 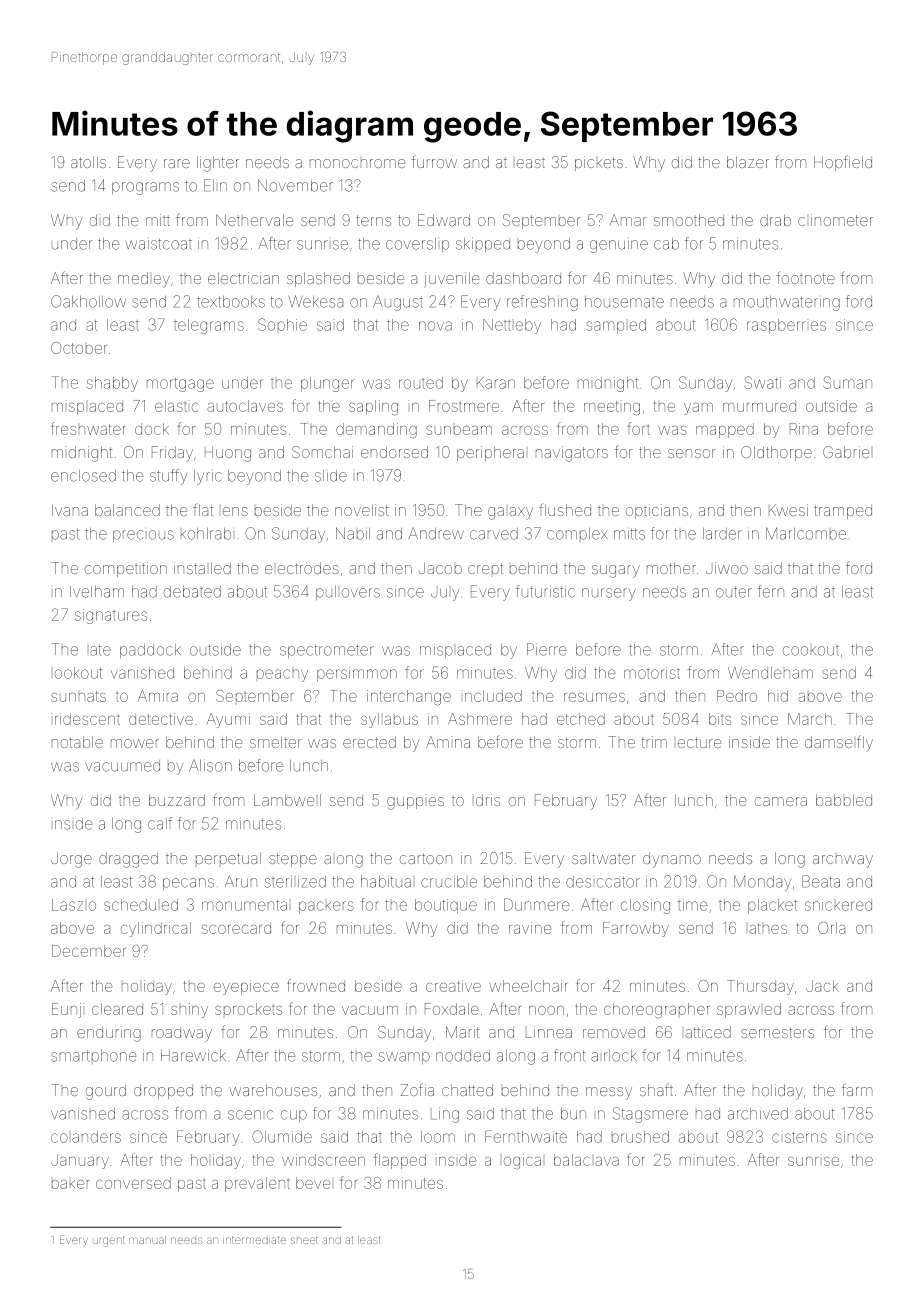 I want to click on desiccator, so click(x=603, y=882).
